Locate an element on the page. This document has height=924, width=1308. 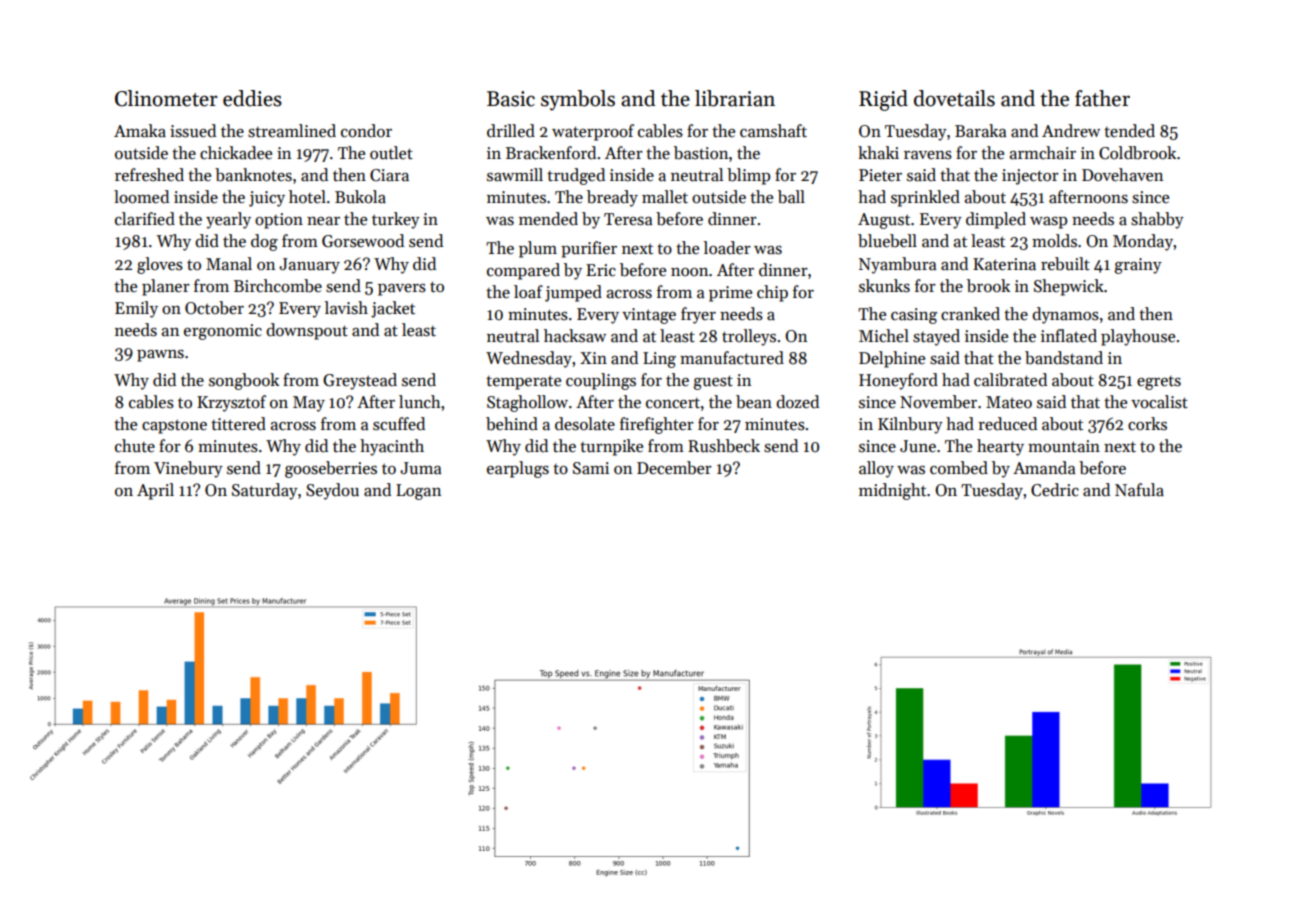
Nafula is located at coordinates (1139, 490).
